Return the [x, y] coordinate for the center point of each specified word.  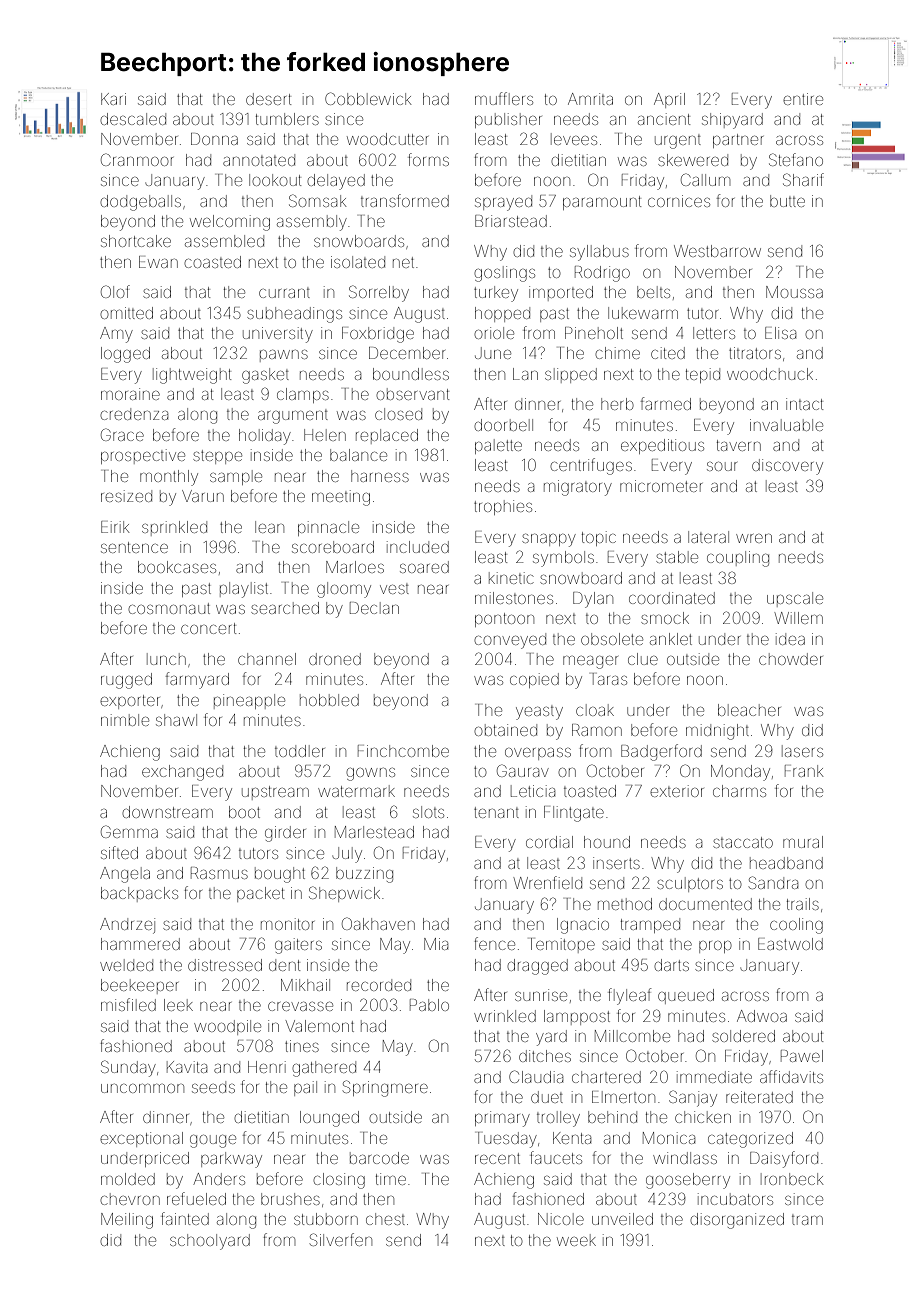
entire [803, 99]
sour [722, 466]
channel [267, 659]
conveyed [510, 641]
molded [128, 1179]
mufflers [504, 98]
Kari [113, 99]
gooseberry [688, 1181]
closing [339, 1181]
